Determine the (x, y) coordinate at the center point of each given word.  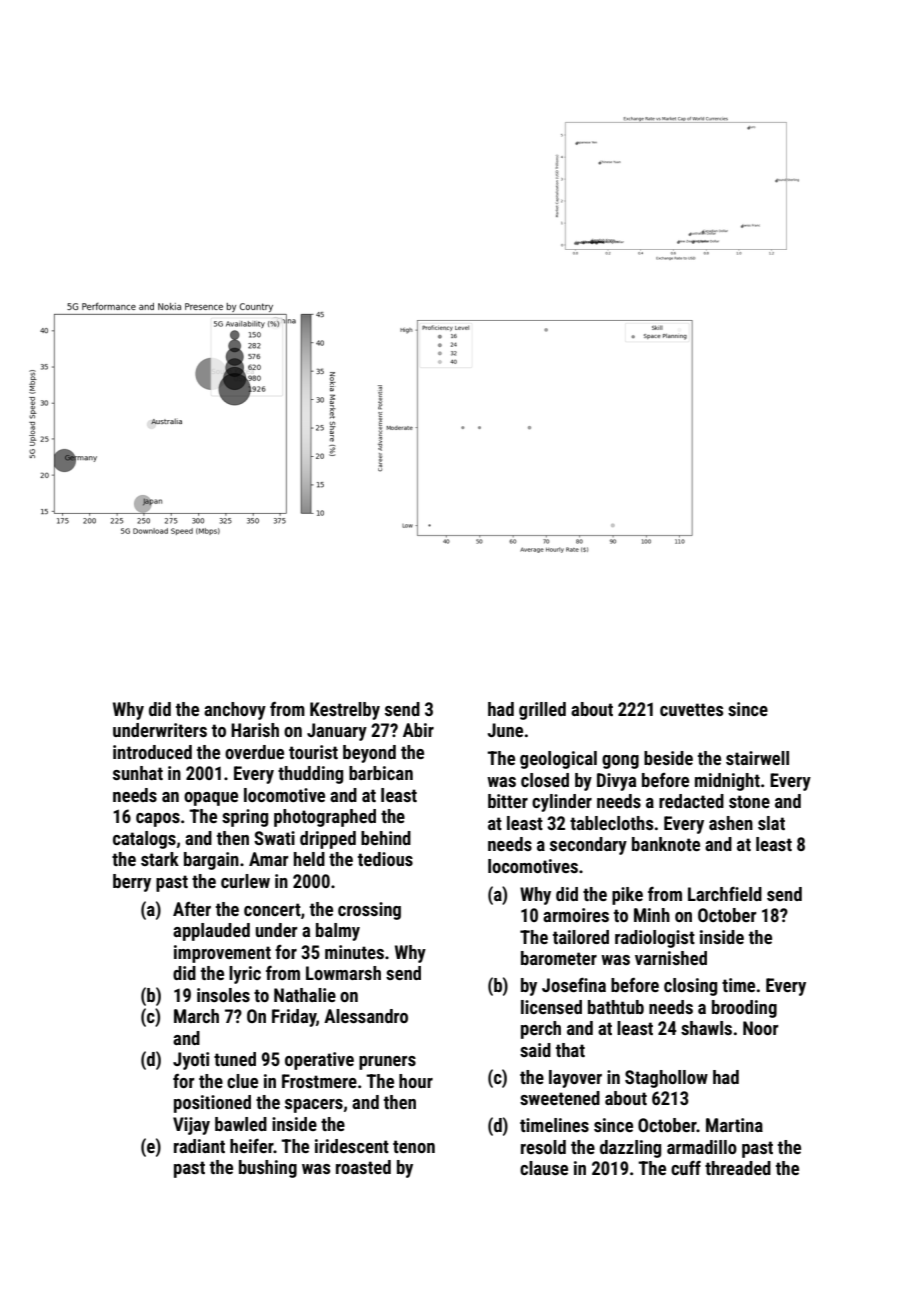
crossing (369, 911)
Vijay (191, 1126)
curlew (245, 881)
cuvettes (691, 709)
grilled (542, 711)
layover (575, 1079)
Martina (734, 1125)
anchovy (235, 711)
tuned (235, 1059)
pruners (387, 1063)
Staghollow (666, 1079)
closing (690, 987)
